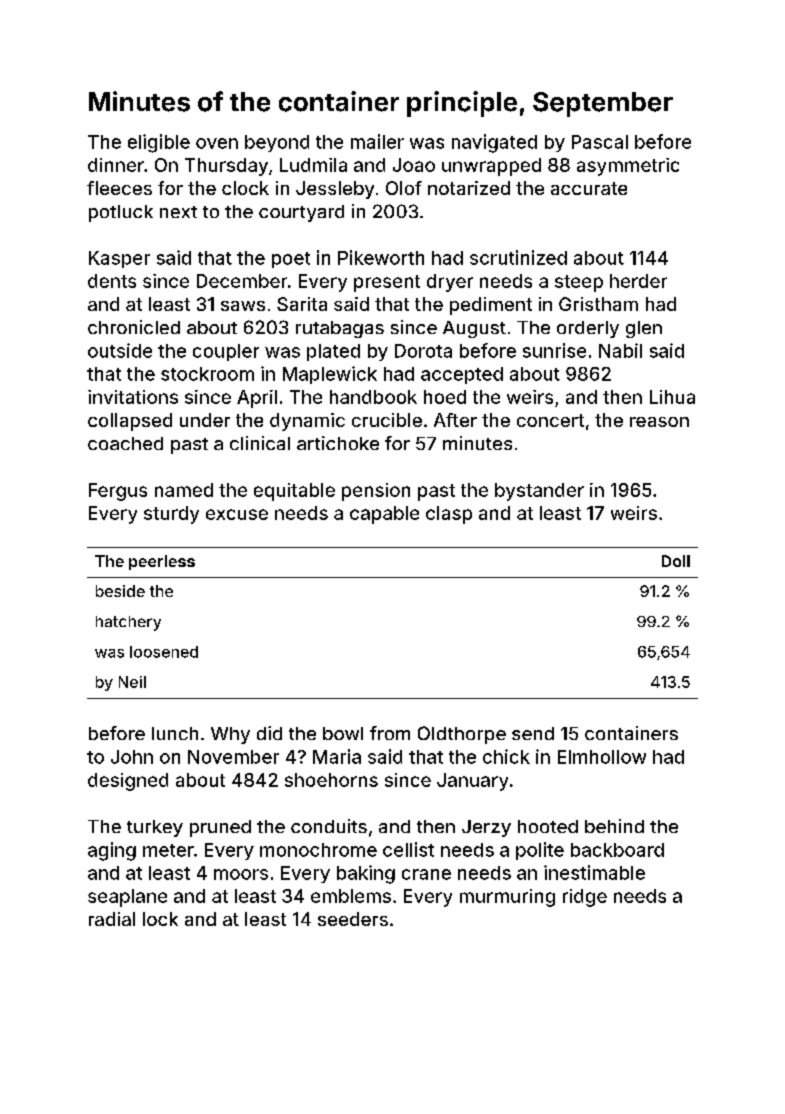 The height and width of the screenshot is (1114, 785). Describe the element at coordinates (217, 143) in the screenshot. I see `oven` at that location.
